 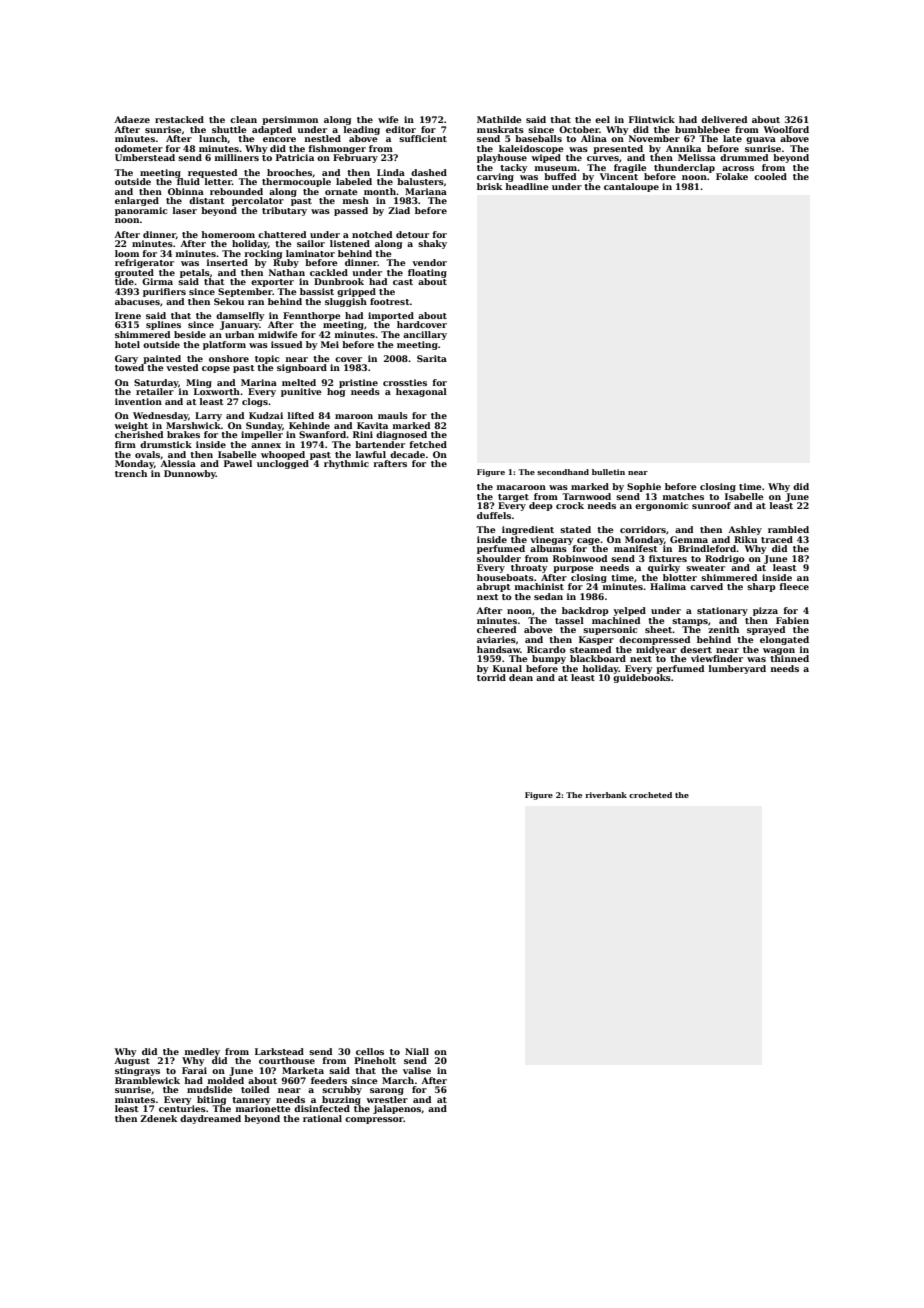 What do you see at coordinates (642, 678) in the screenshot?
I see `guidebooks` at bounding box center [642, 678].
